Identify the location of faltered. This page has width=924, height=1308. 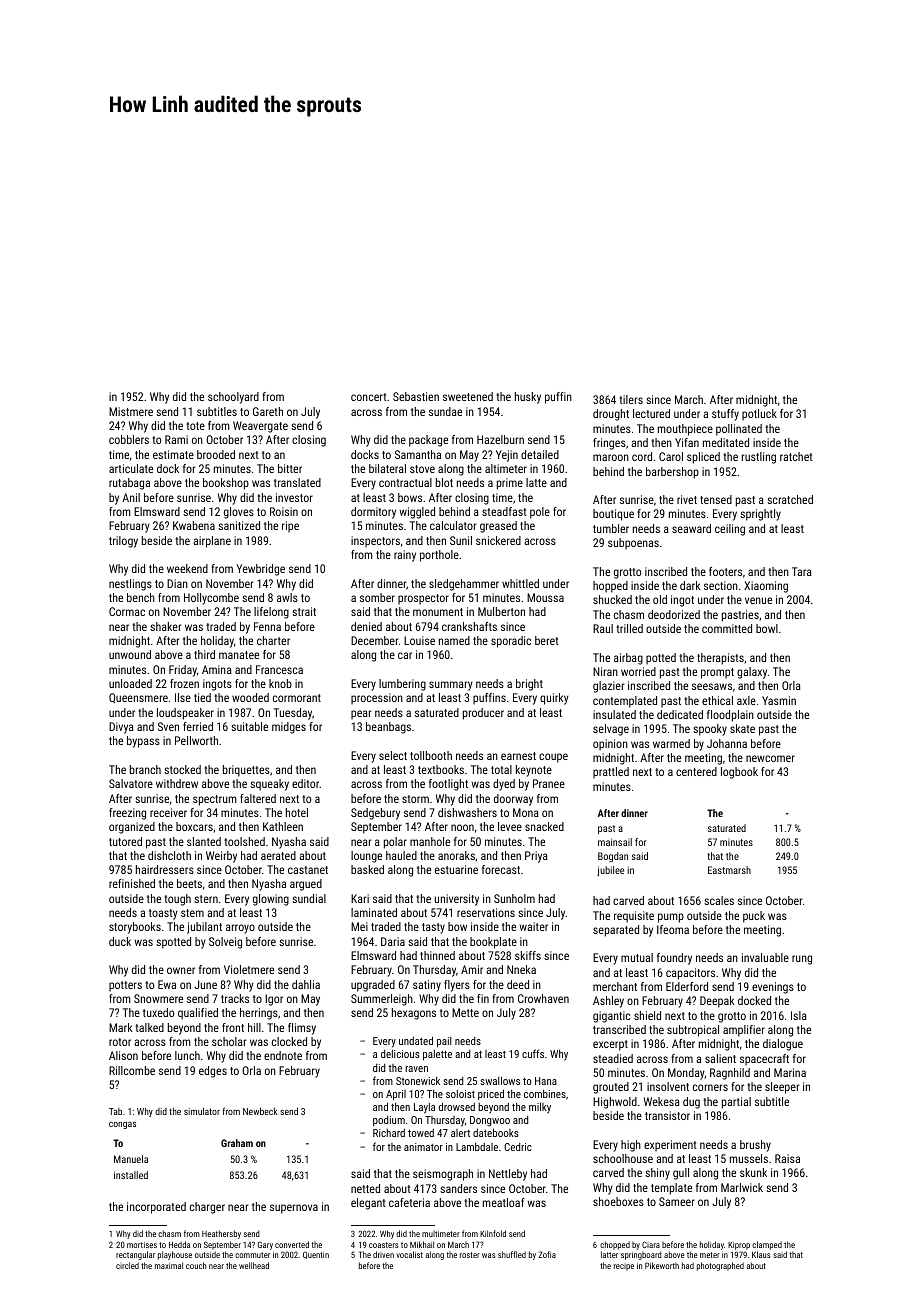
(258, 798).
